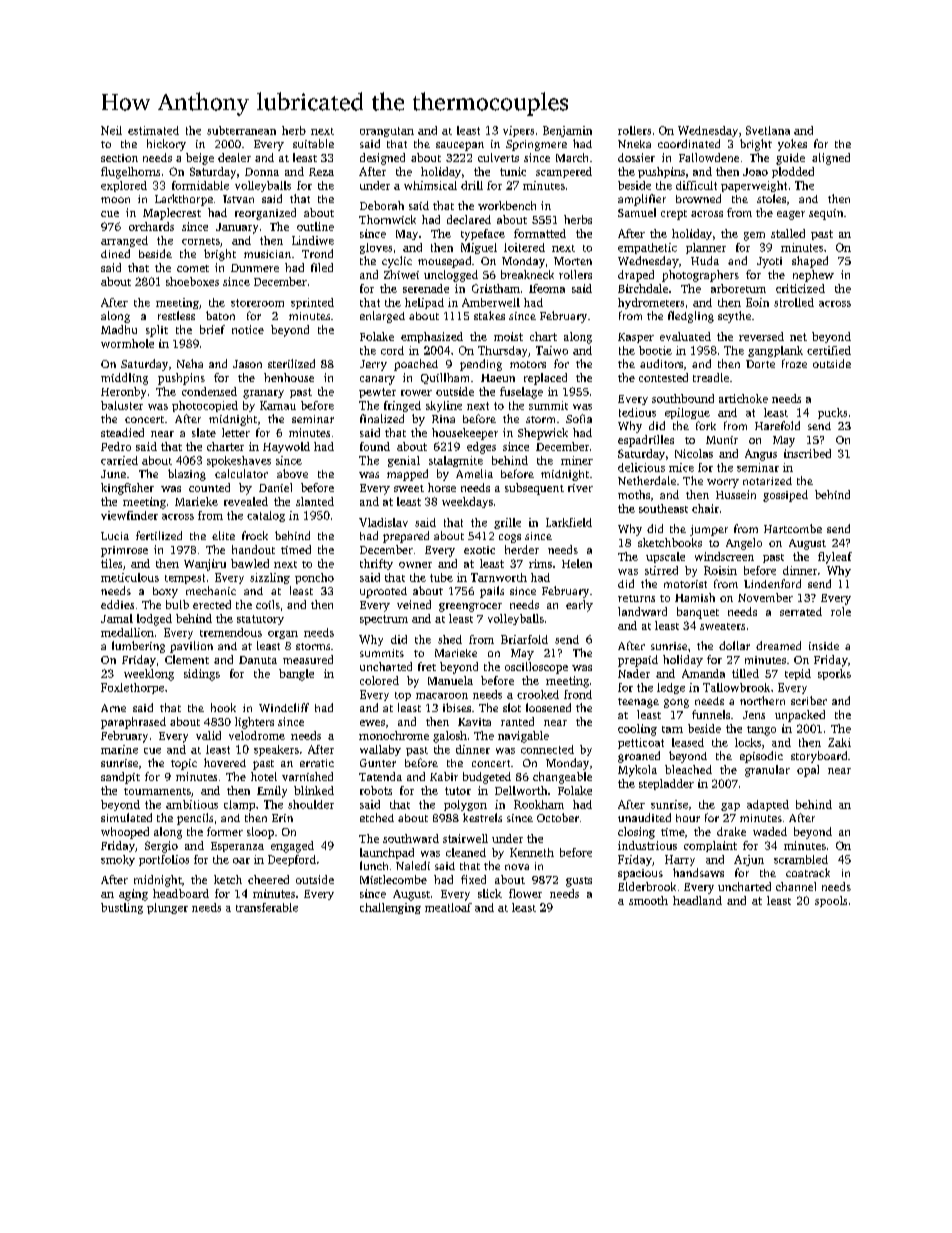  I want to click on smooth, so click(648, 900).
